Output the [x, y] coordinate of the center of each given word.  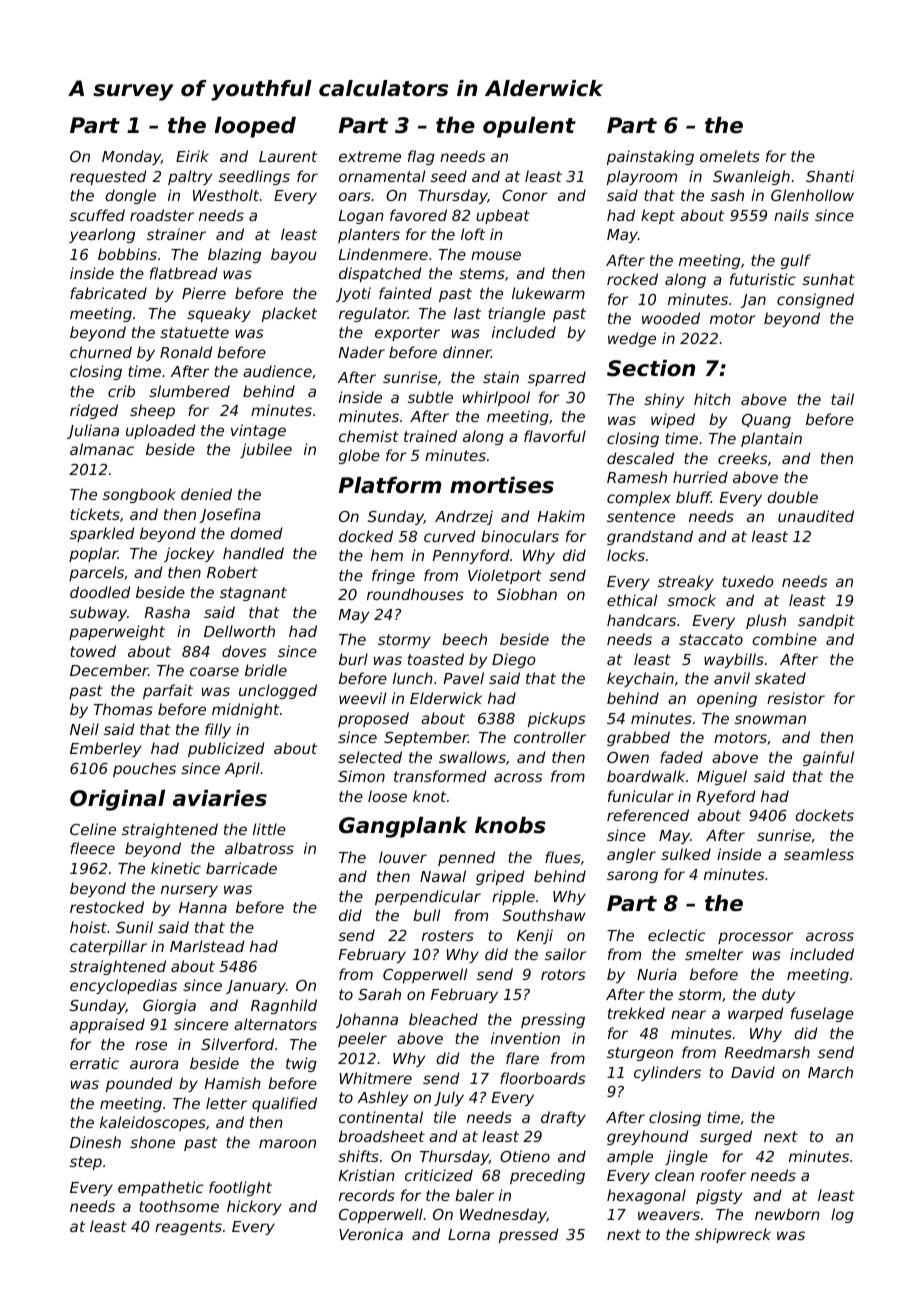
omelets [730, 156]
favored [418, 215]
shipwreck [733, 1235]
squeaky [219, 314]
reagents [188, 1228]
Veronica [371, 1234]
